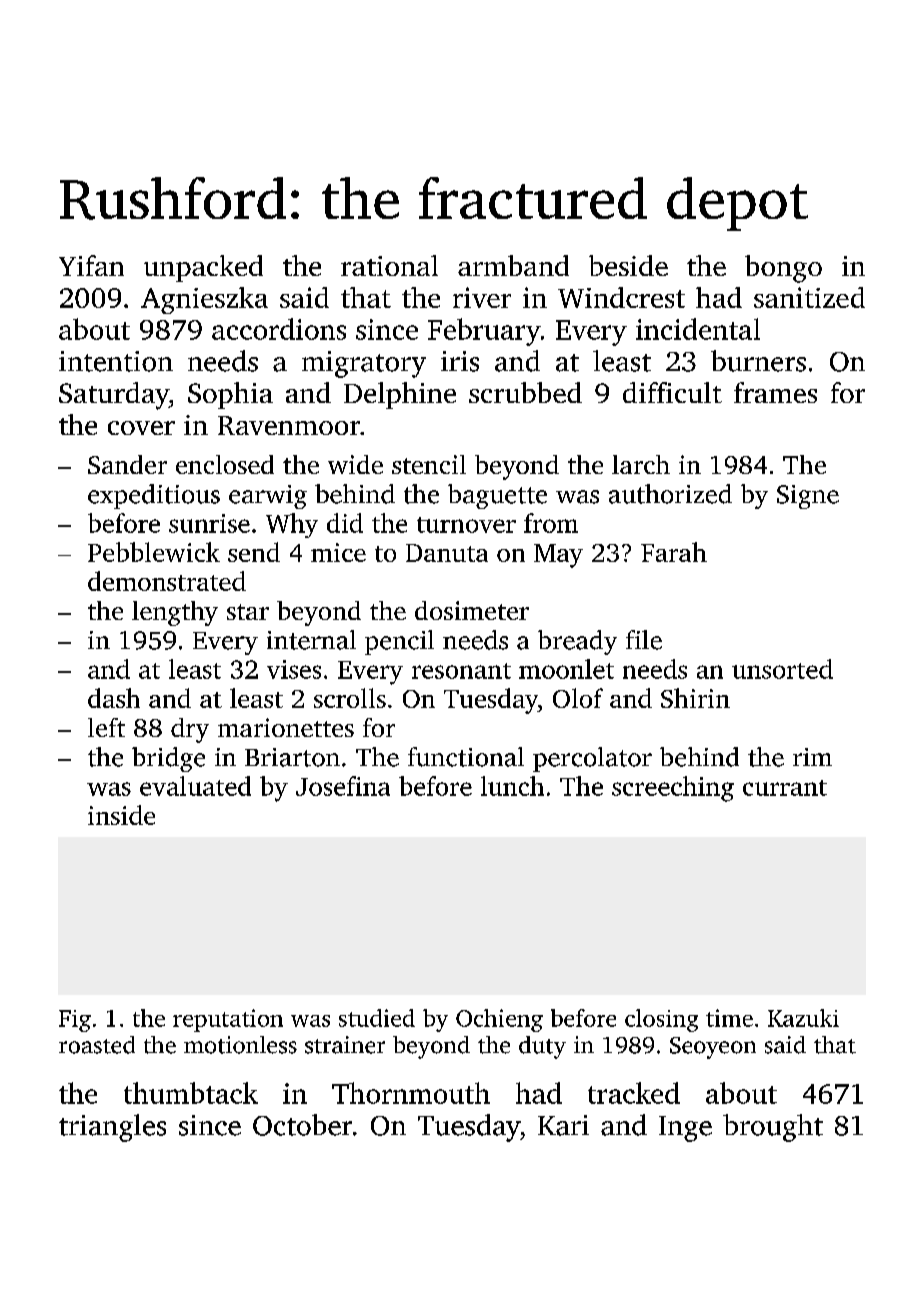 The image size is (924, 1311). What do you see at coordinates (91, 265) in the screenshot?
I see `Yifan` at bounding box center [91, 265].
